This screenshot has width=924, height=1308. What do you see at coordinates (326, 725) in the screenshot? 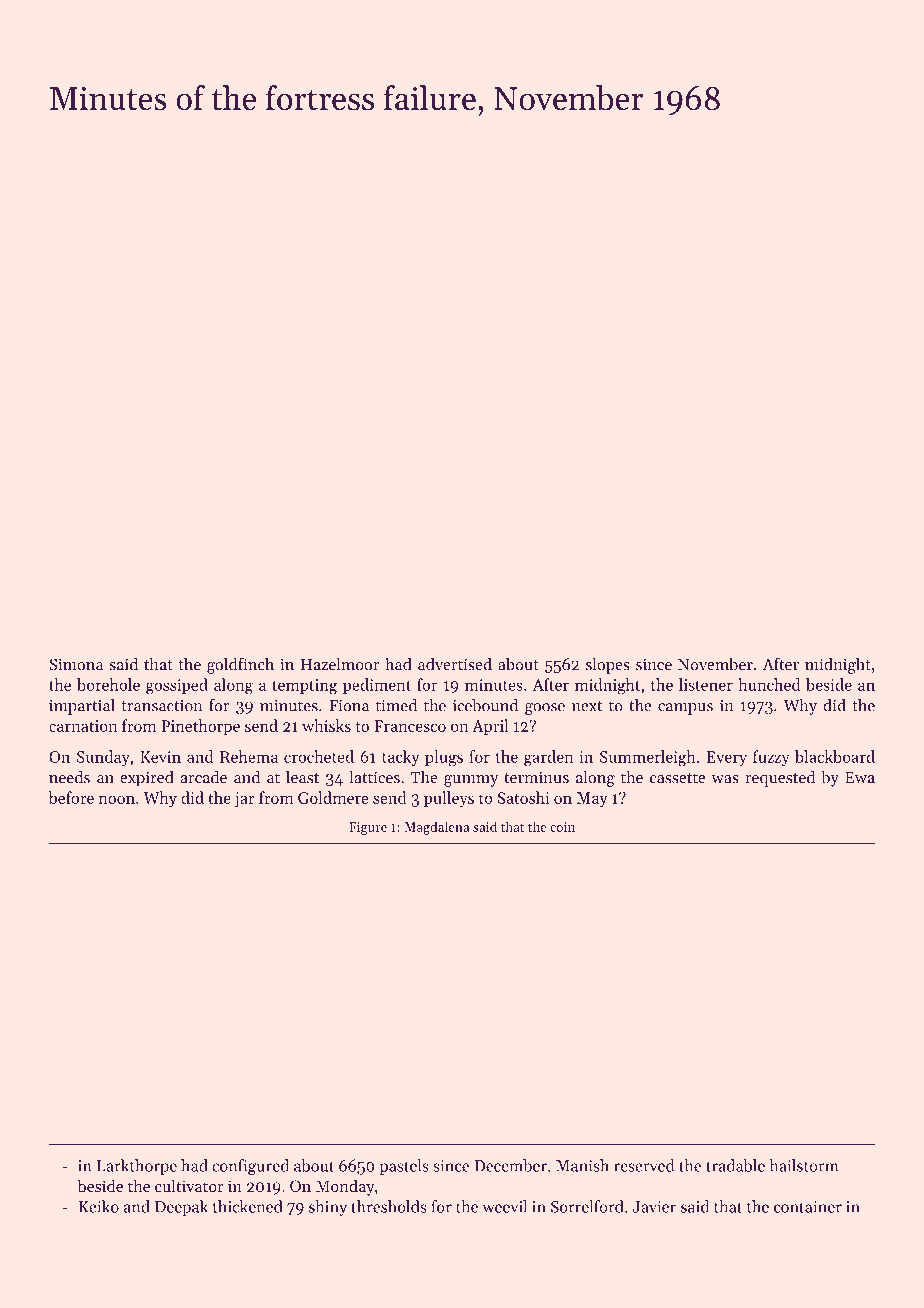
I see `whisks` at bounding box center [326, 725].
